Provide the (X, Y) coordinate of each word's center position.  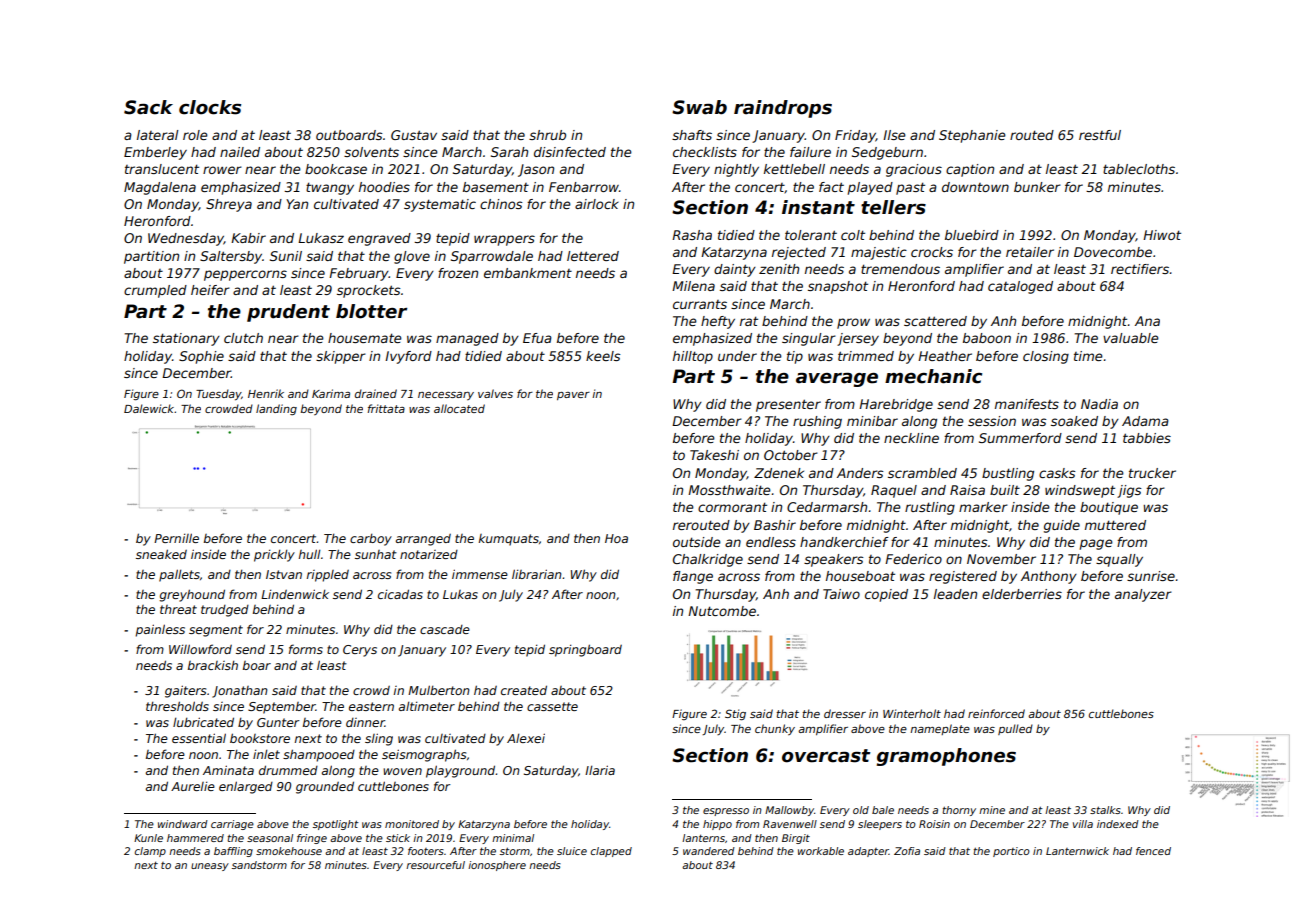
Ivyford (408, 357)
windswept (1080, 491)
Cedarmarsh (827, 507)
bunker (1037, 187)
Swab (699, 107)
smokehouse (289, 851)
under (737, 356)
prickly (274, 556)
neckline (911, 438)
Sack (148, 107)
